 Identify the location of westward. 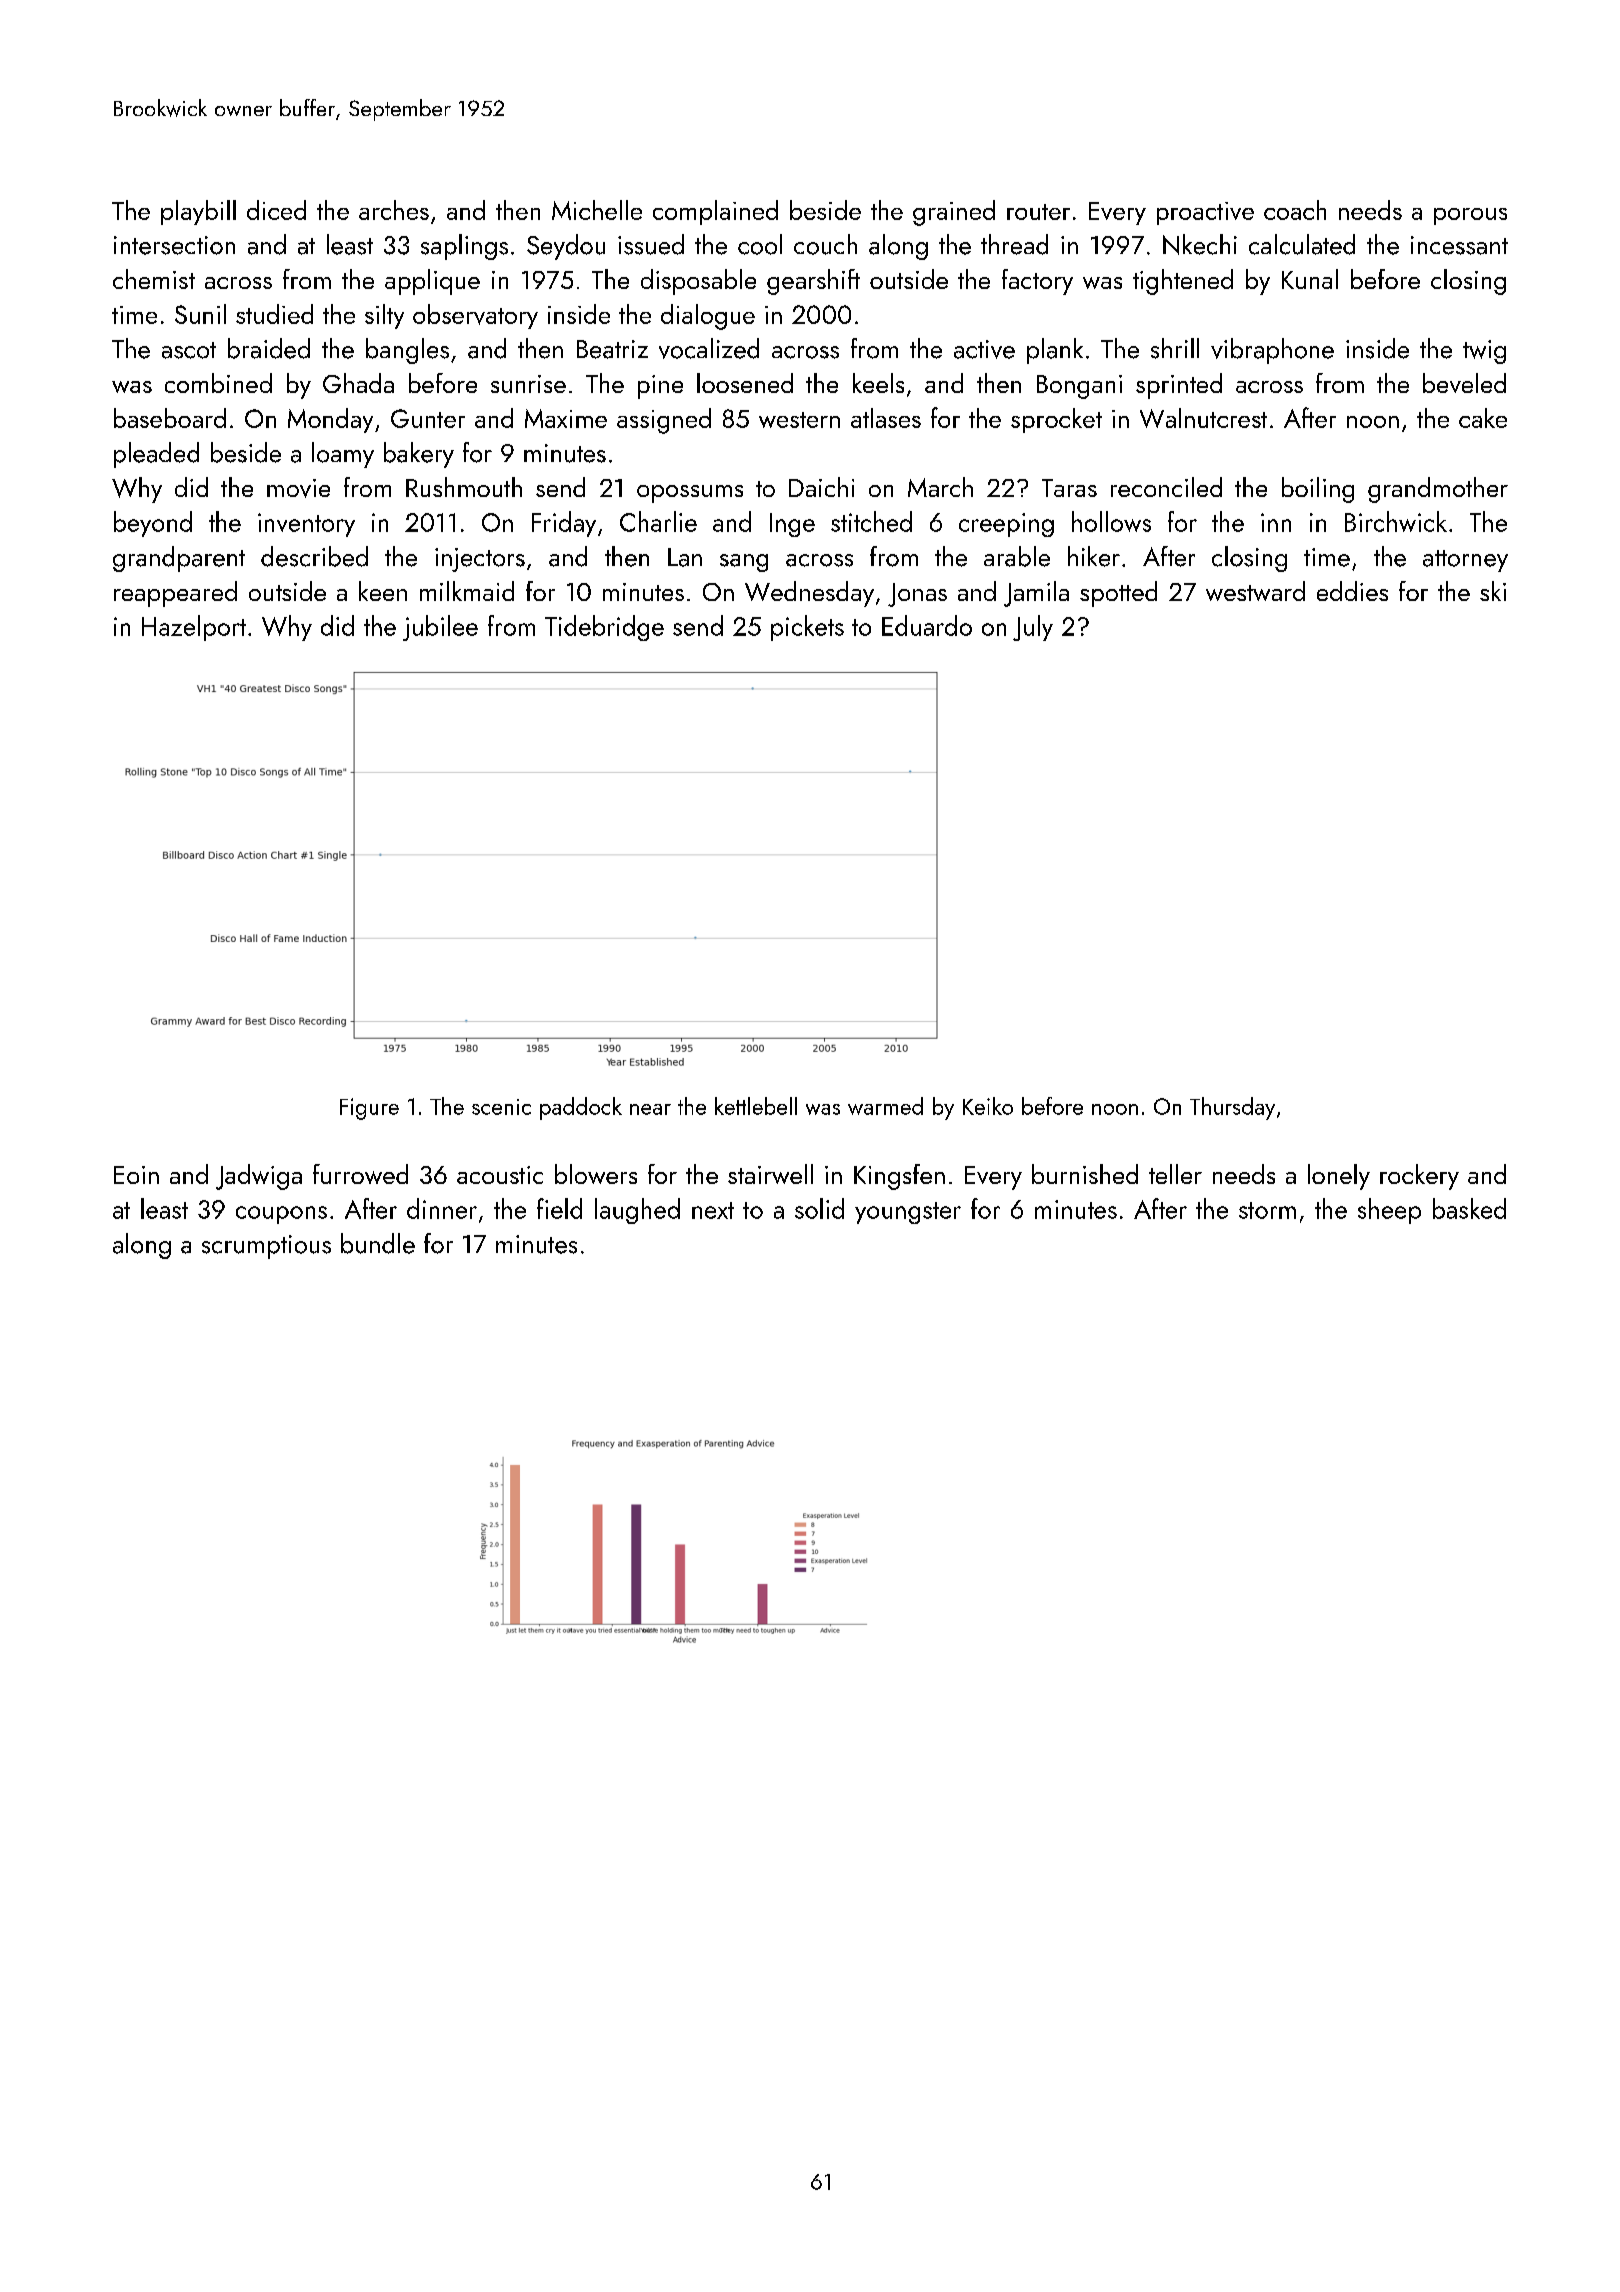
(1255, 591).
